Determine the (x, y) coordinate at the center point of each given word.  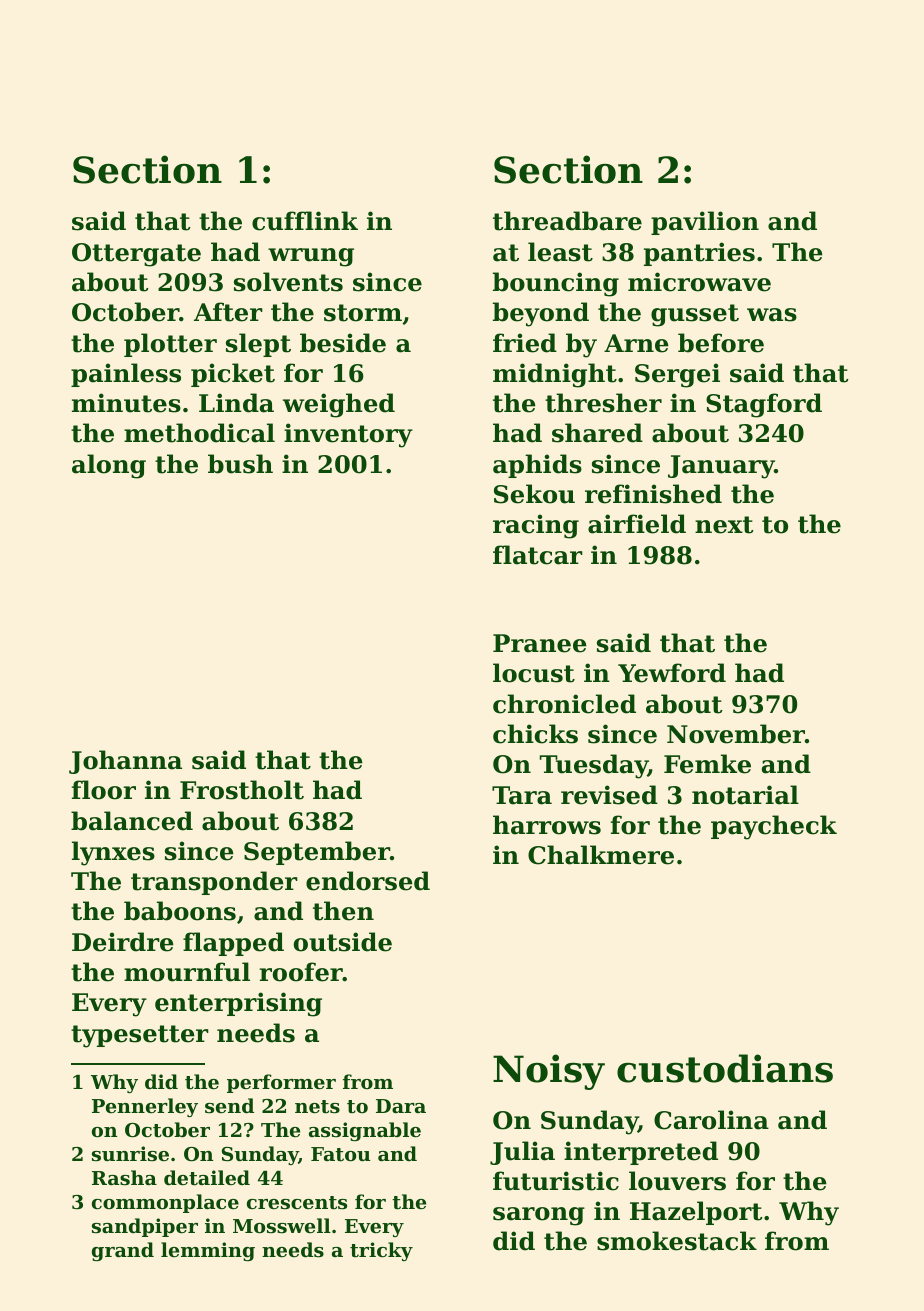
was (772, 315)
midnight (555, 375)
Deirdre (123, 942)
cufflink (305, 221)
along (109, 466)
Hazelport (696, 1213)
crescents (297, 1203)
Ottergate (136, 255)
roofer (301, 972)
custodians (725, 1068)
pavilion (705, 223)
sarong (539, 1216)
